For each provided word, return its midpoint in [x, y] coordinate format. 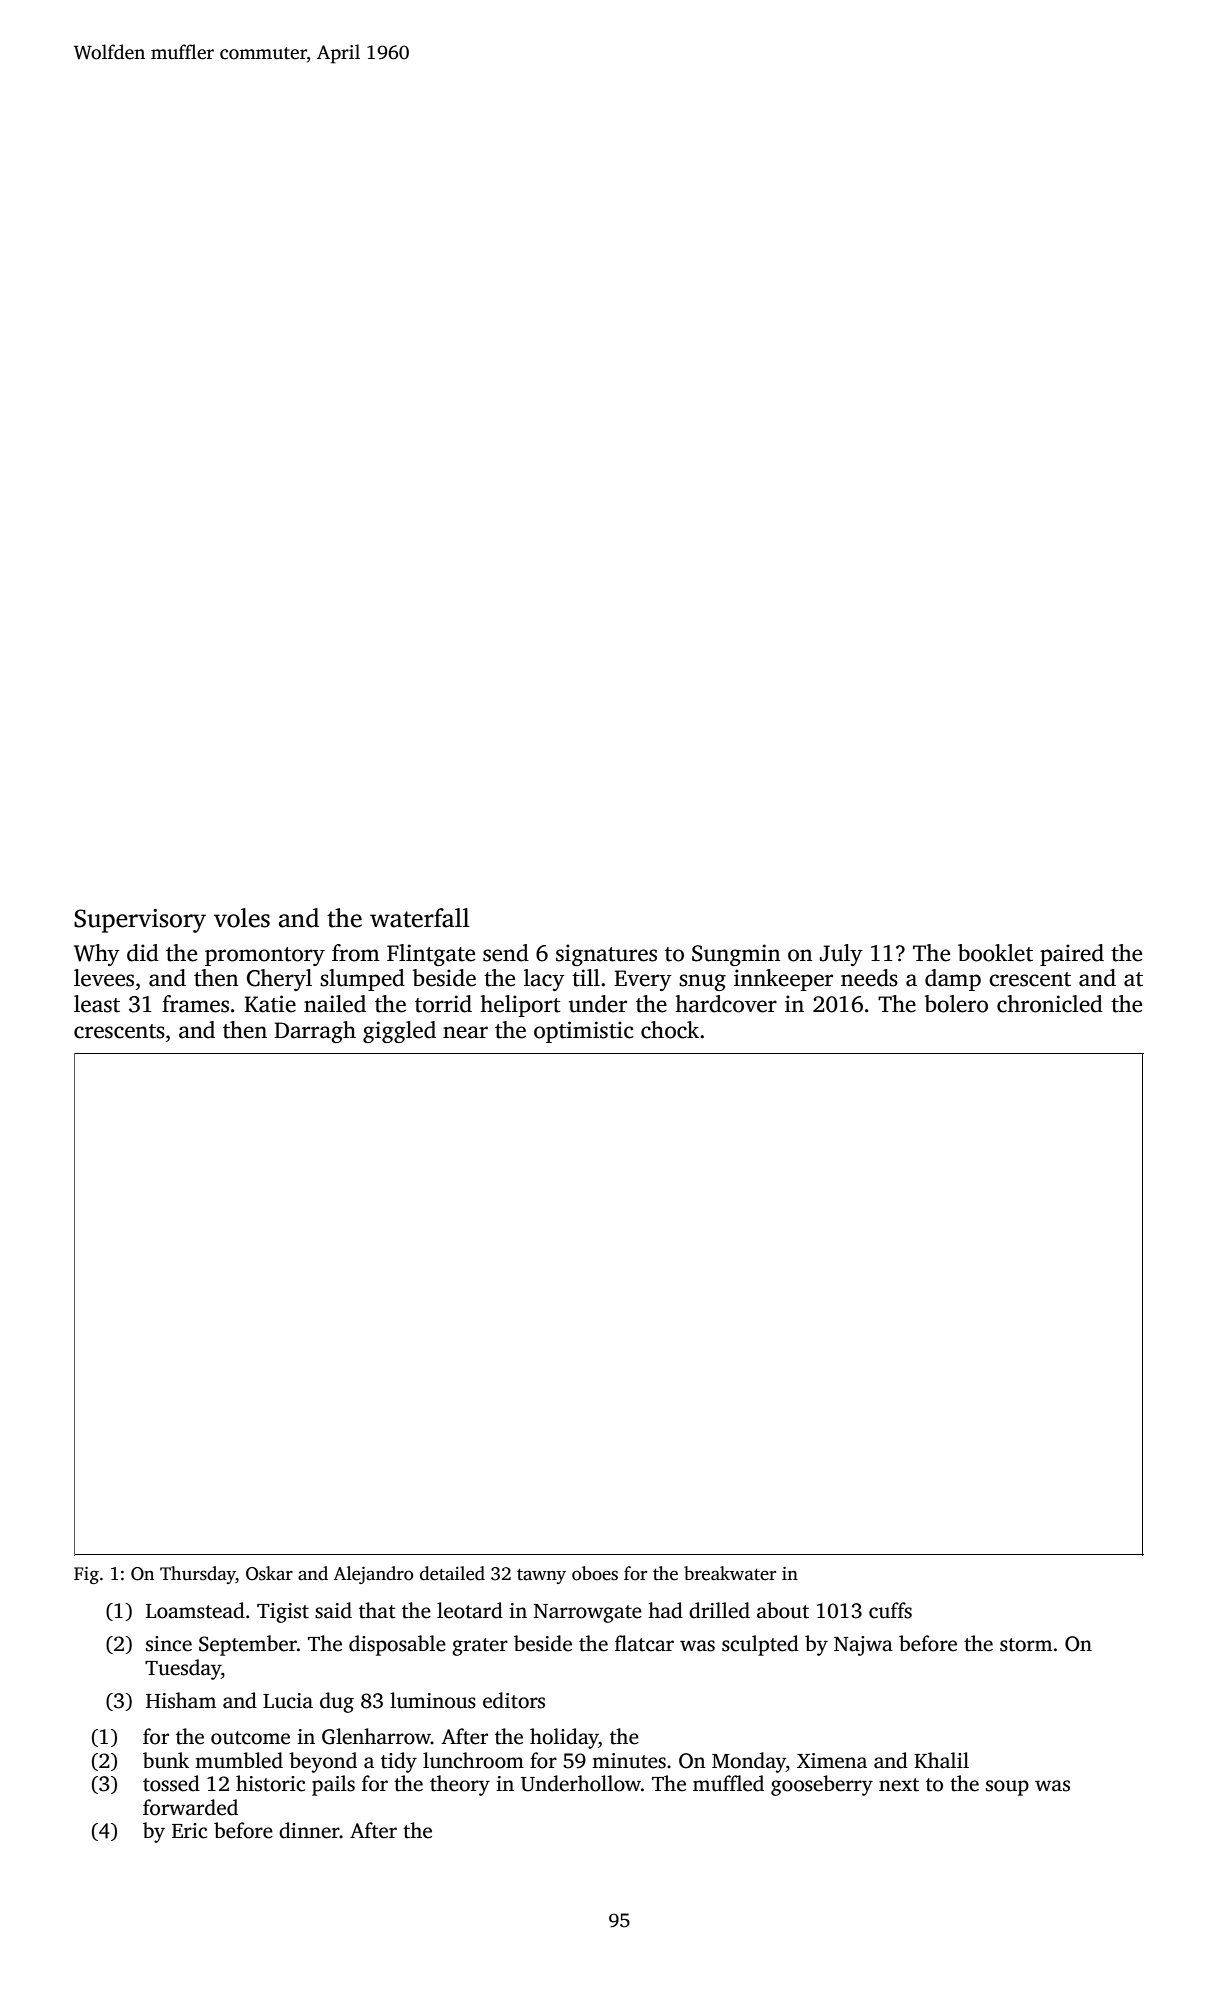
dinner [309, 1830]
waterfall [420, 918]
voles [242, 918]
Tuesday [183, 1669]
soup [1007, 1788]
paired [1072, 955]
